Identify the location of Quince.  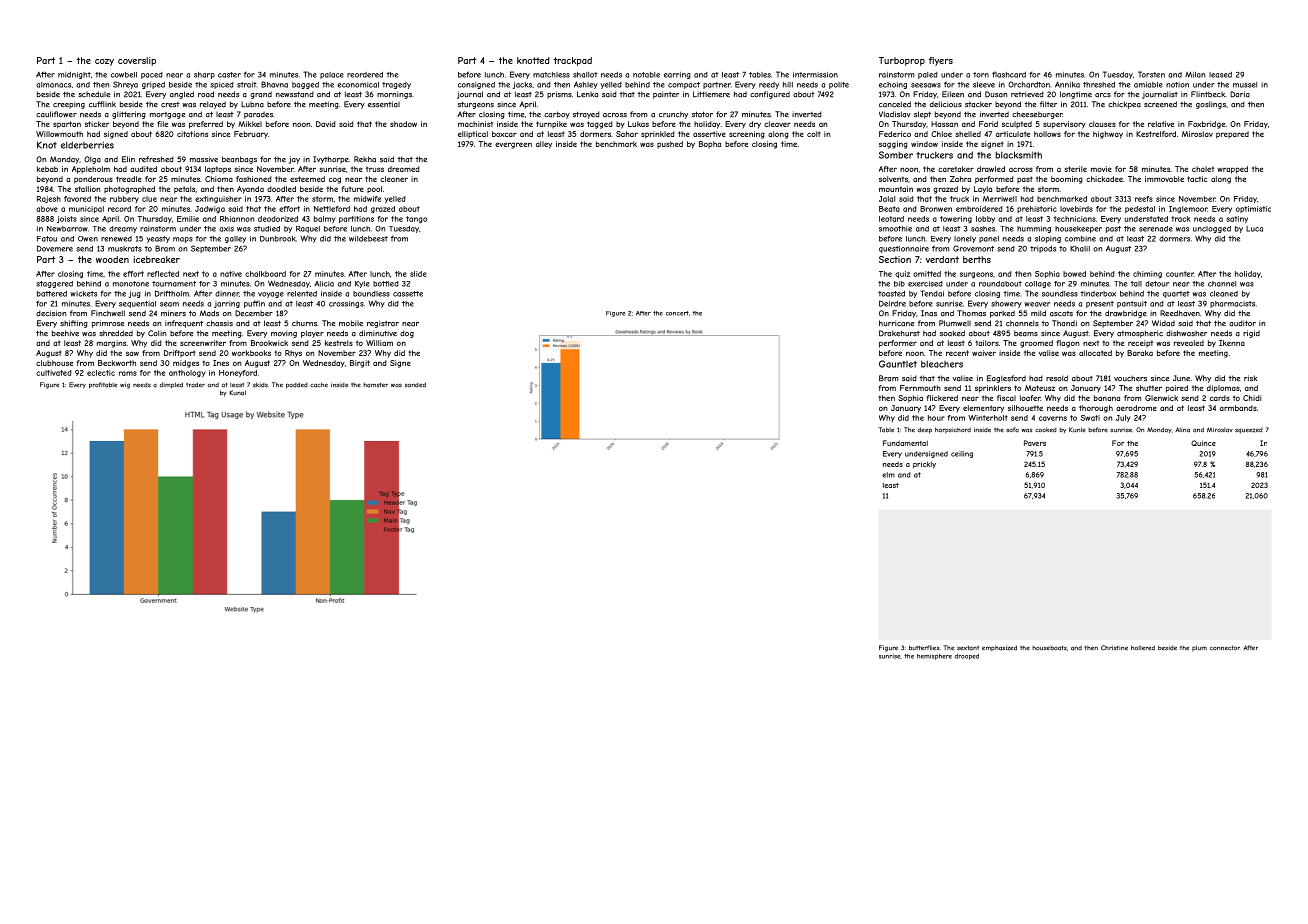
(1203, 443).
